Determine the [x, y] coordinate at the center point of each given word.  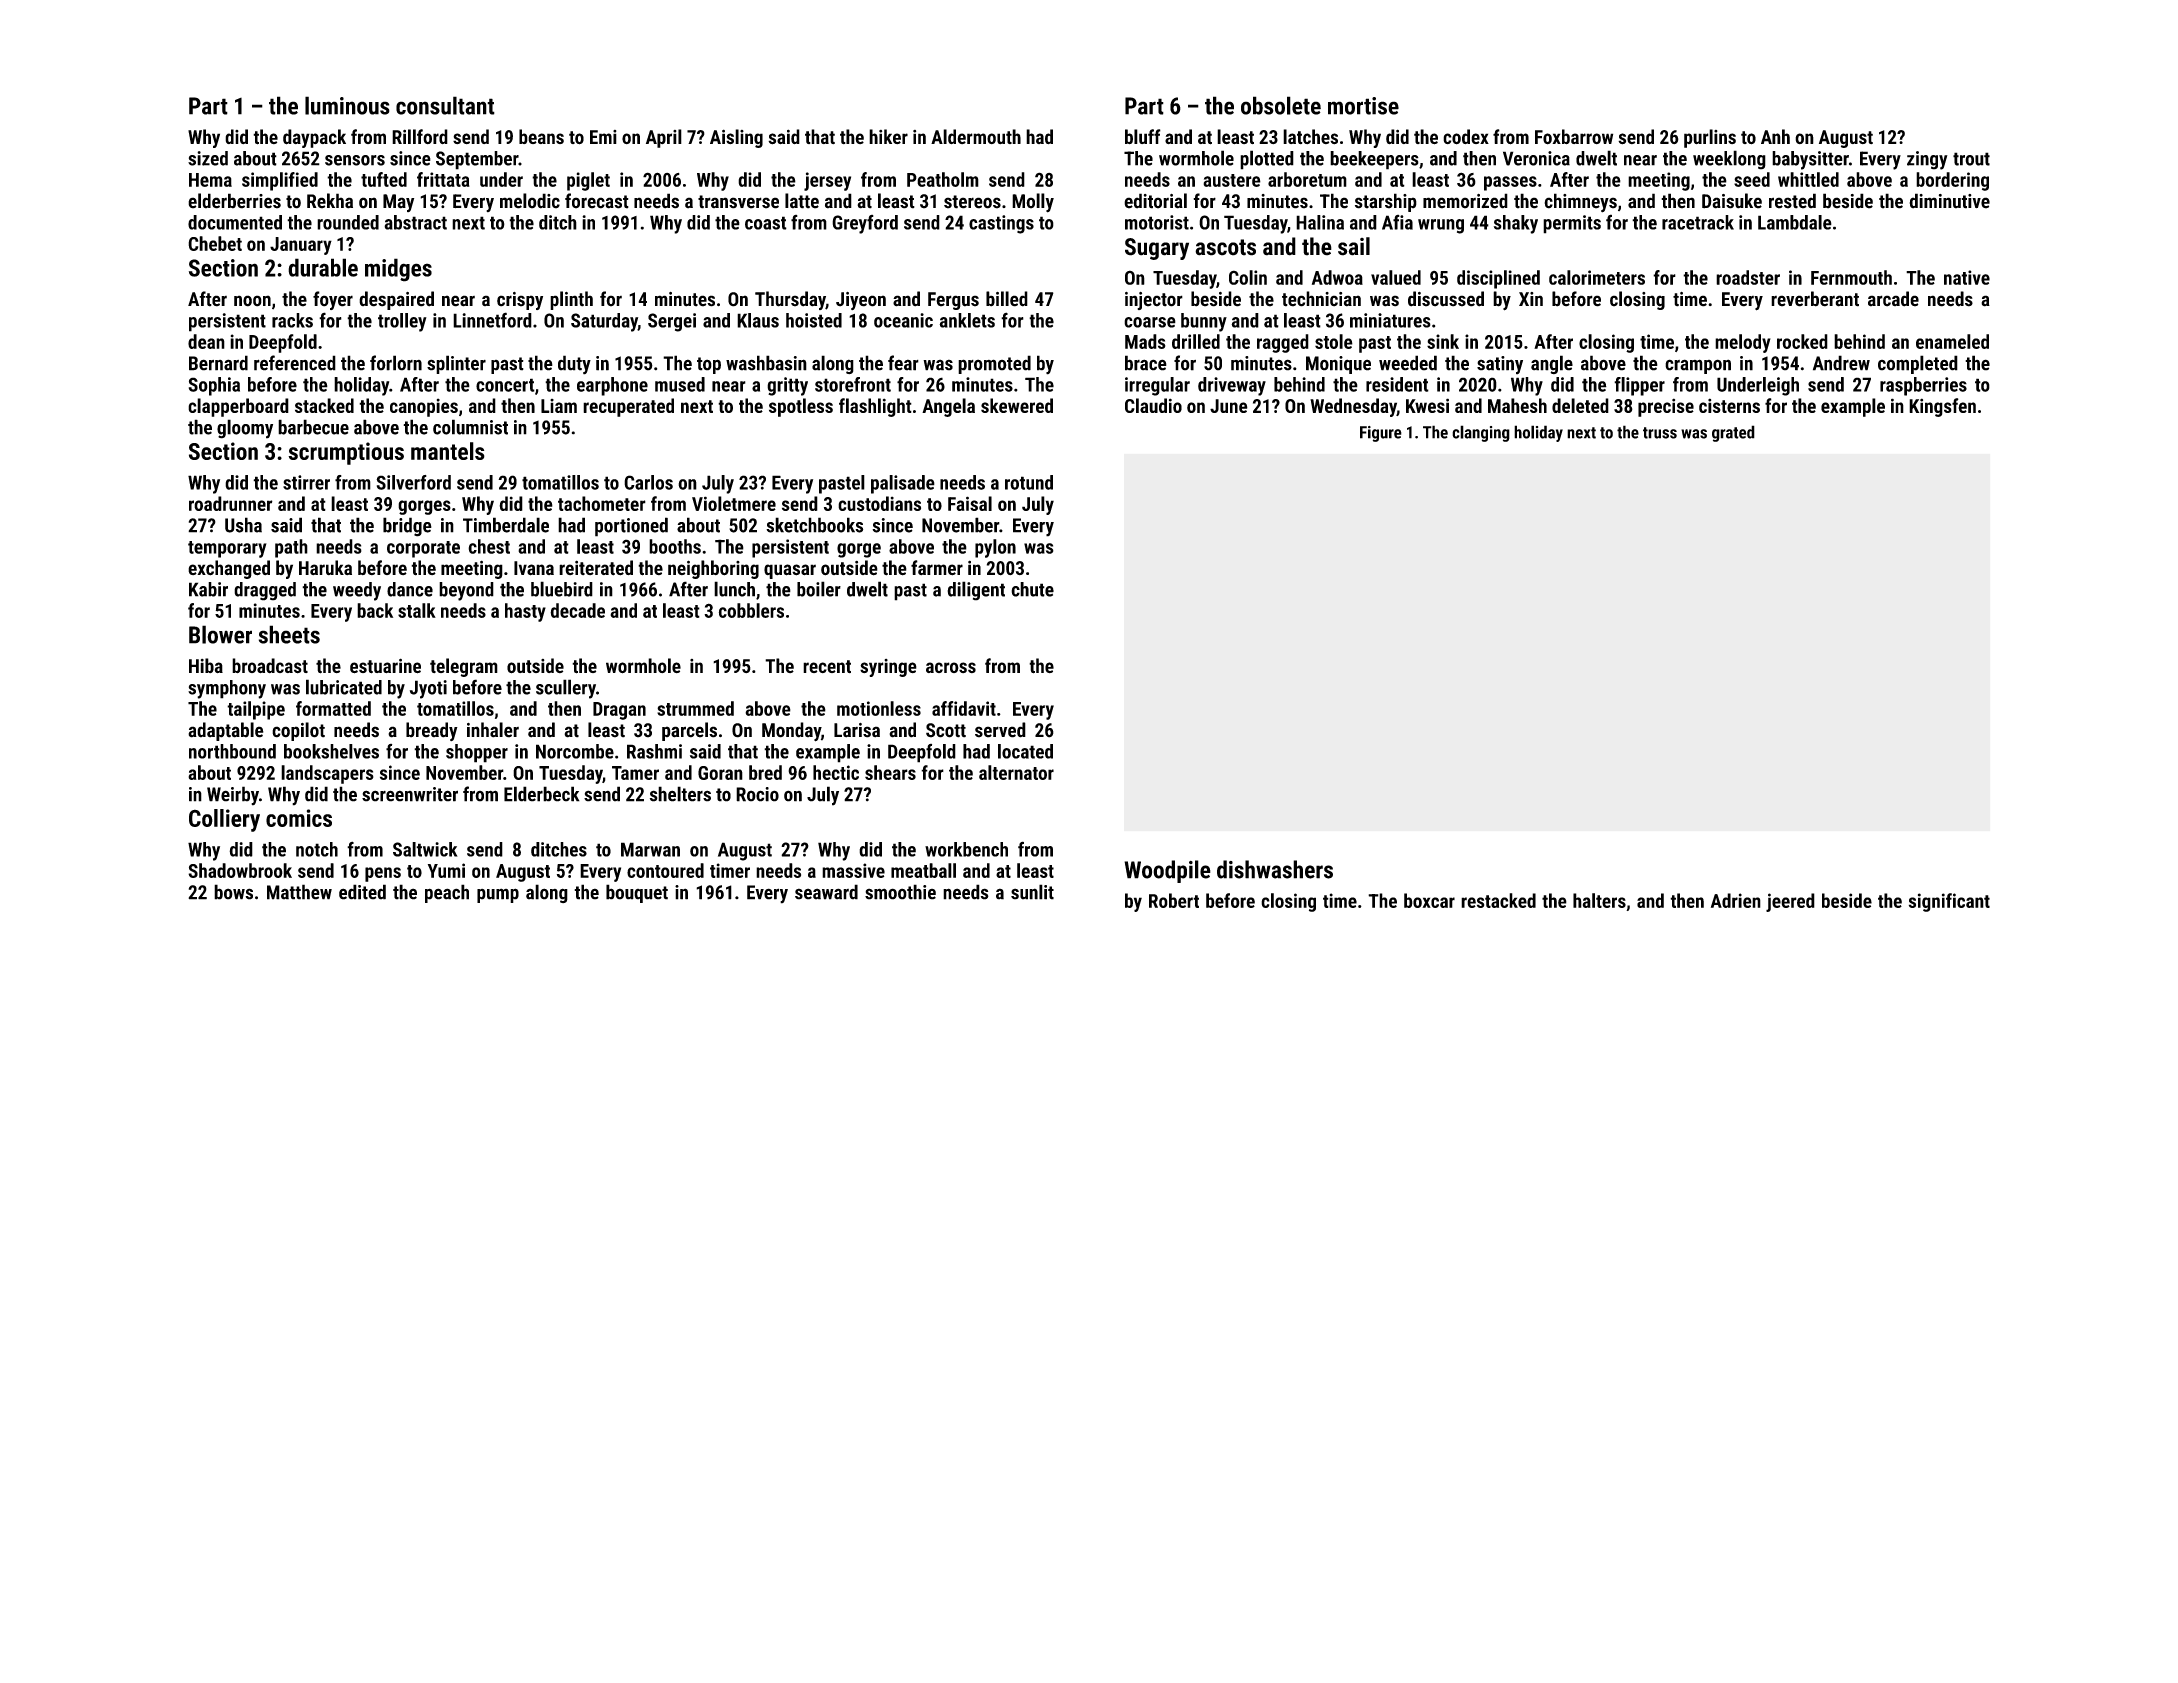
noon [252, 301]
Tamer [635, 773]
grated [1733, 433]
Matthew [299, 892]
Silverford [413, 482]
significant [1949, 902]
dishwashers [1275, 869]
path [291, 548]
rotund [1029, 482]
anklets [967, 320]
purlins [1710, 138]
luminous [347, 105]
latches [1310, 137]
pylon [995, 548]
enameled [1952, 341]
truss [1660, 433]
